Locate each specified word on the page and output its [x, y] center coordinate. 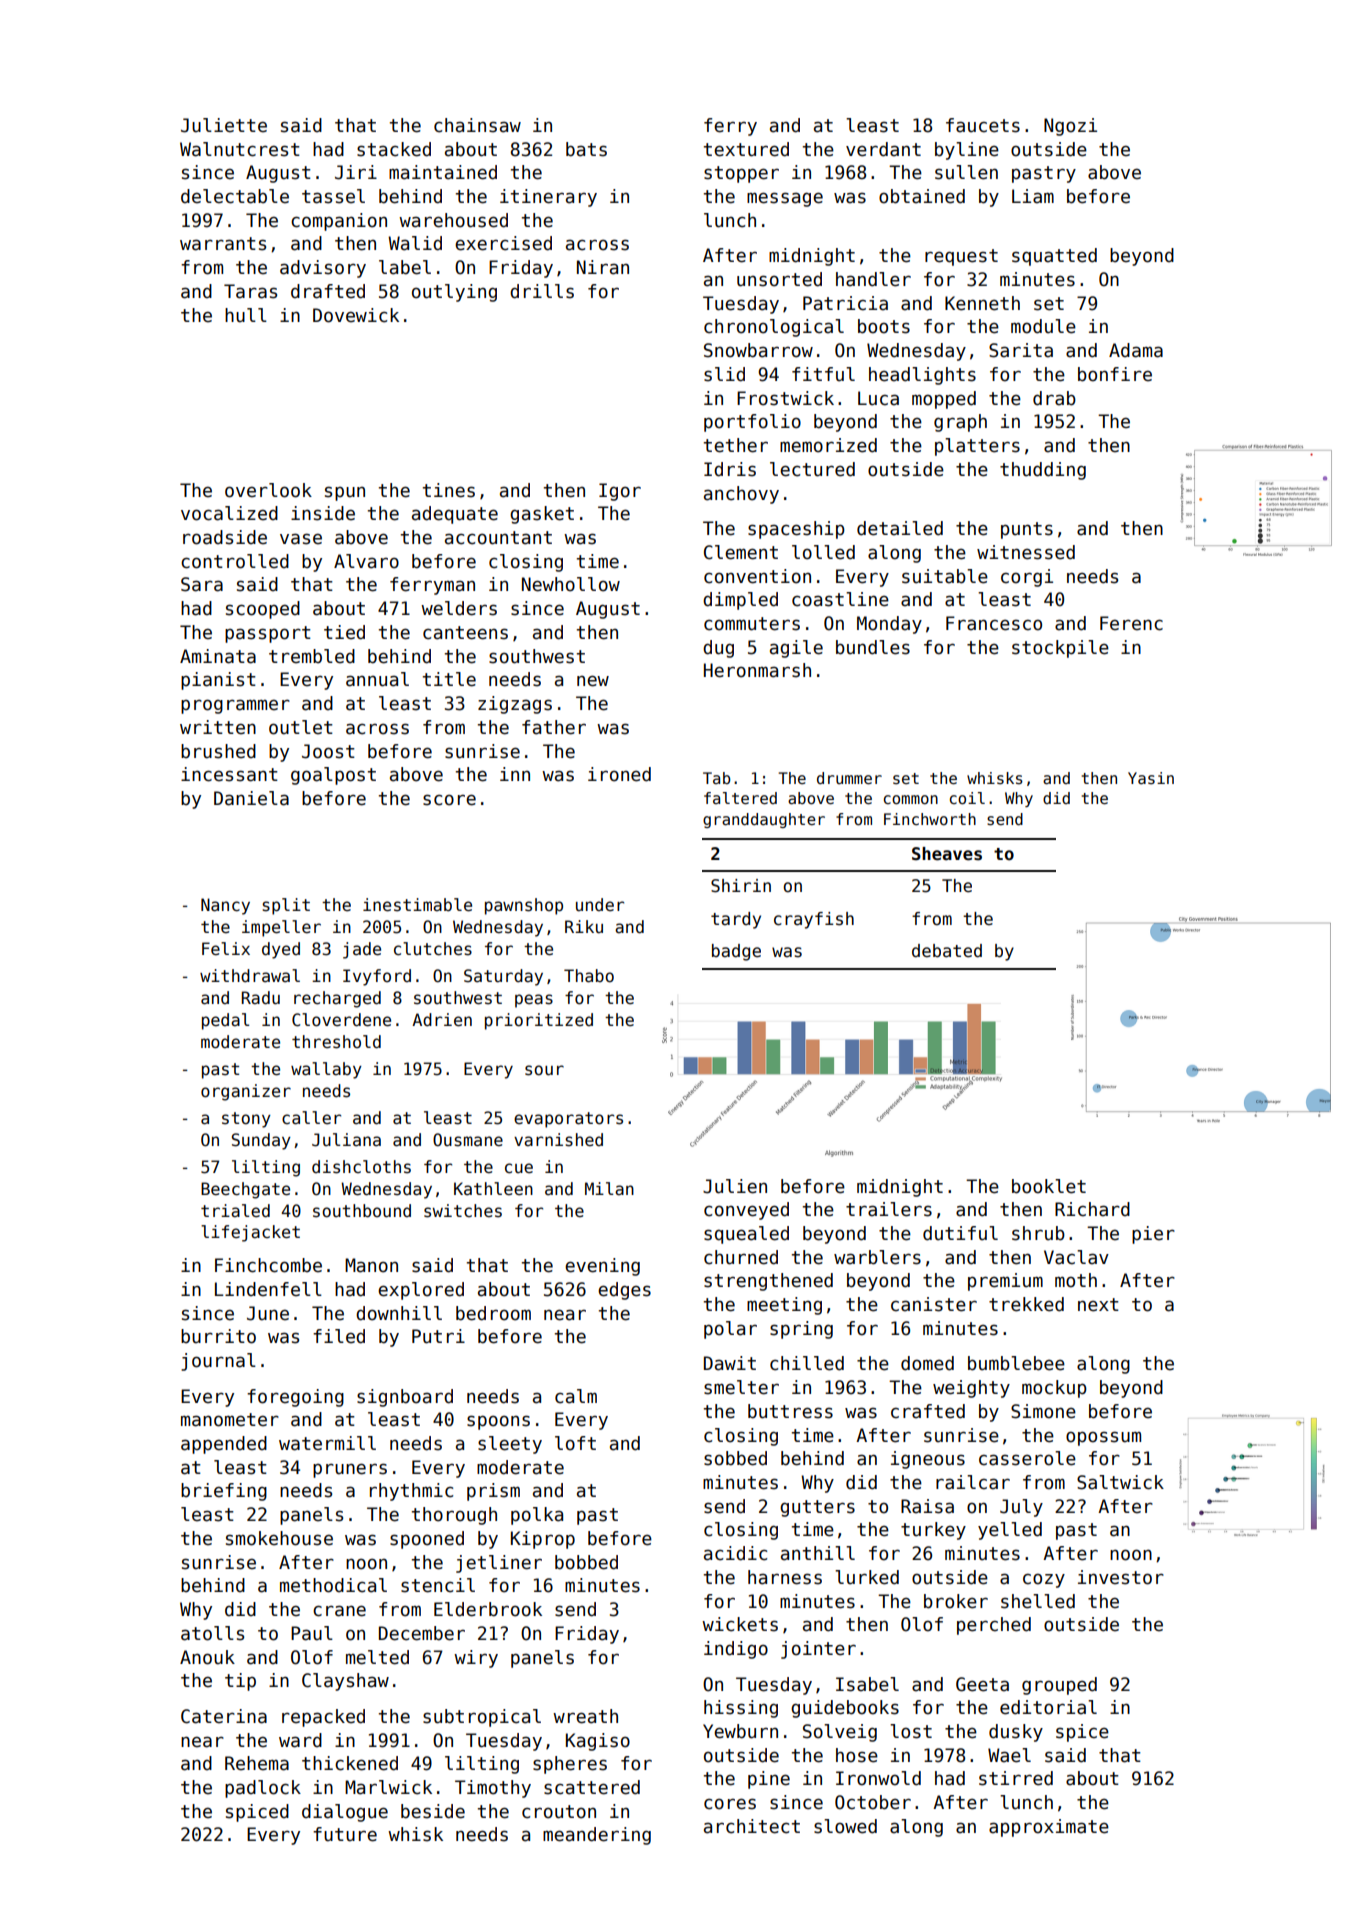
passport [268, 634]
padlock [263, 1789]
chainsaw [477, 125]
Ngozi [1070, 127]
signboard [405, 1398]
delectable [235, 196]
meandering [597, 1836]
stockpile [1060, 649]
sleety [510, 1445]
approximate [1049, 1828]
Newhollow [571, 584]
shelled [1038, 1601]
